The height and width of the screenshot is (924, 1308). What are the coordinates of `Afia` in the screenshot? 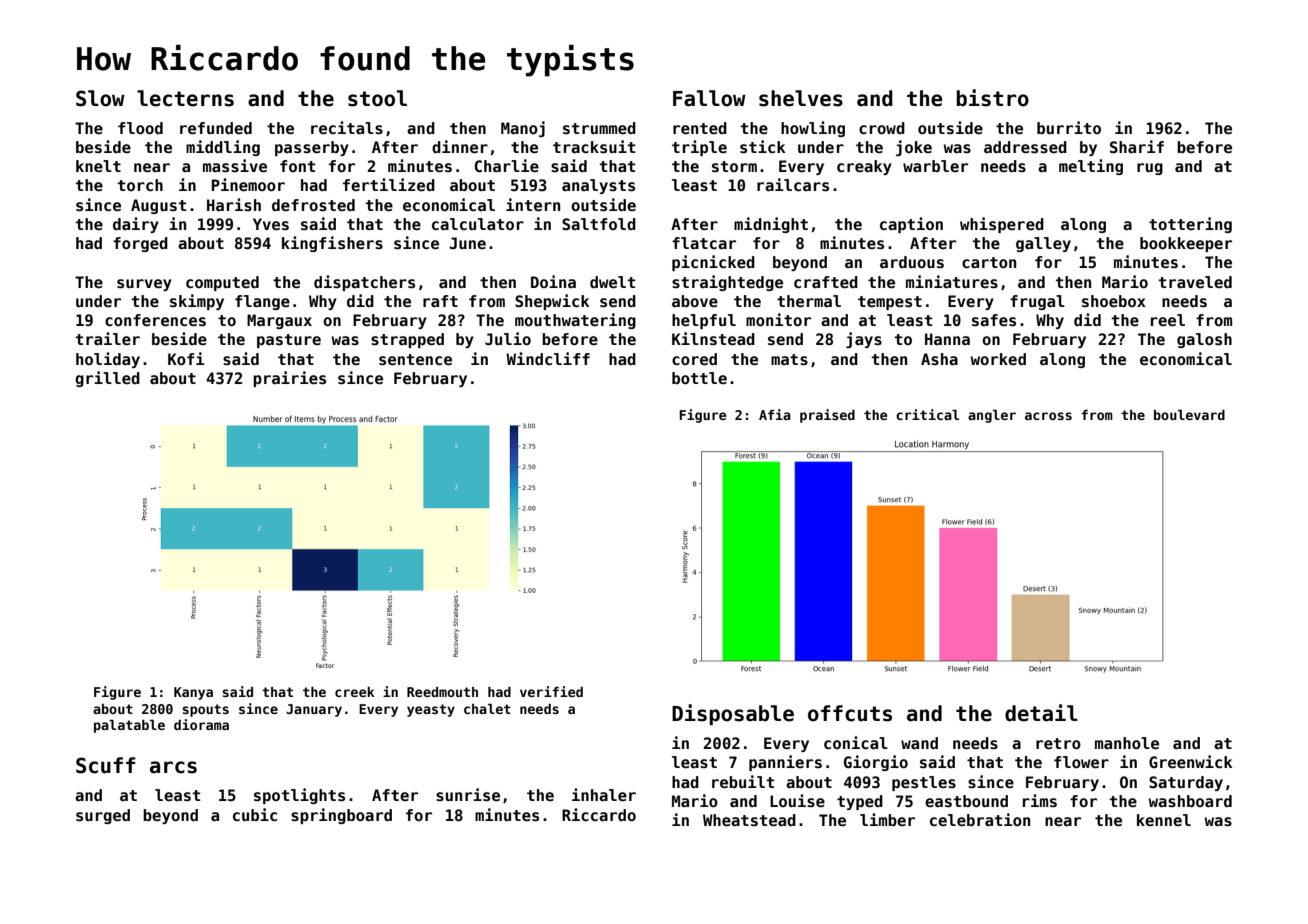 It's located at (775, 414).
